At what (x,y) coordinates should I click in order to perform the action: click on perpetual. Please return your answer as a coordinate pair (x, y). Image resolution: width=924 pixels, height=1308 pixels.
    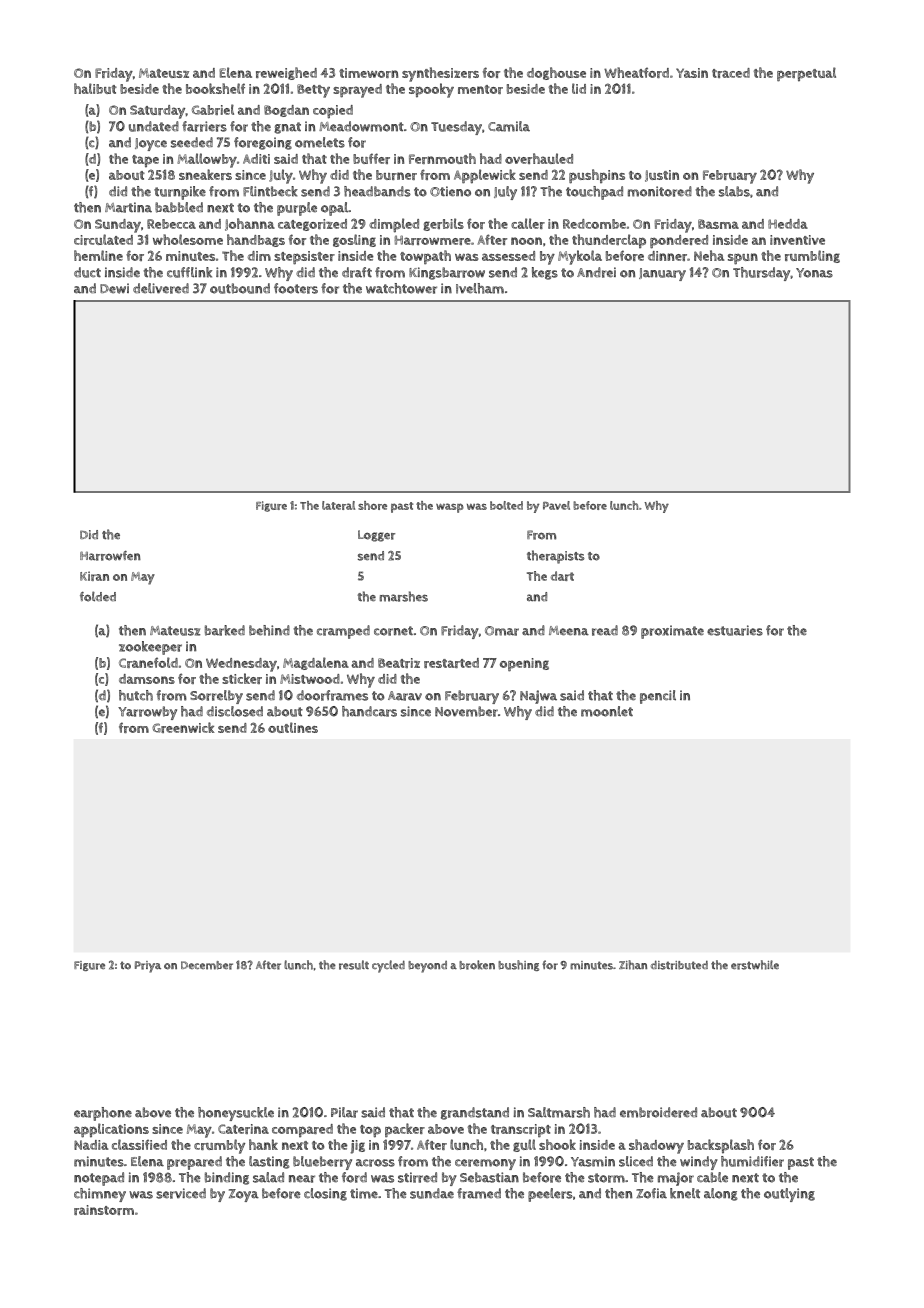
    Looking at the image, I should click on (806, 74).
